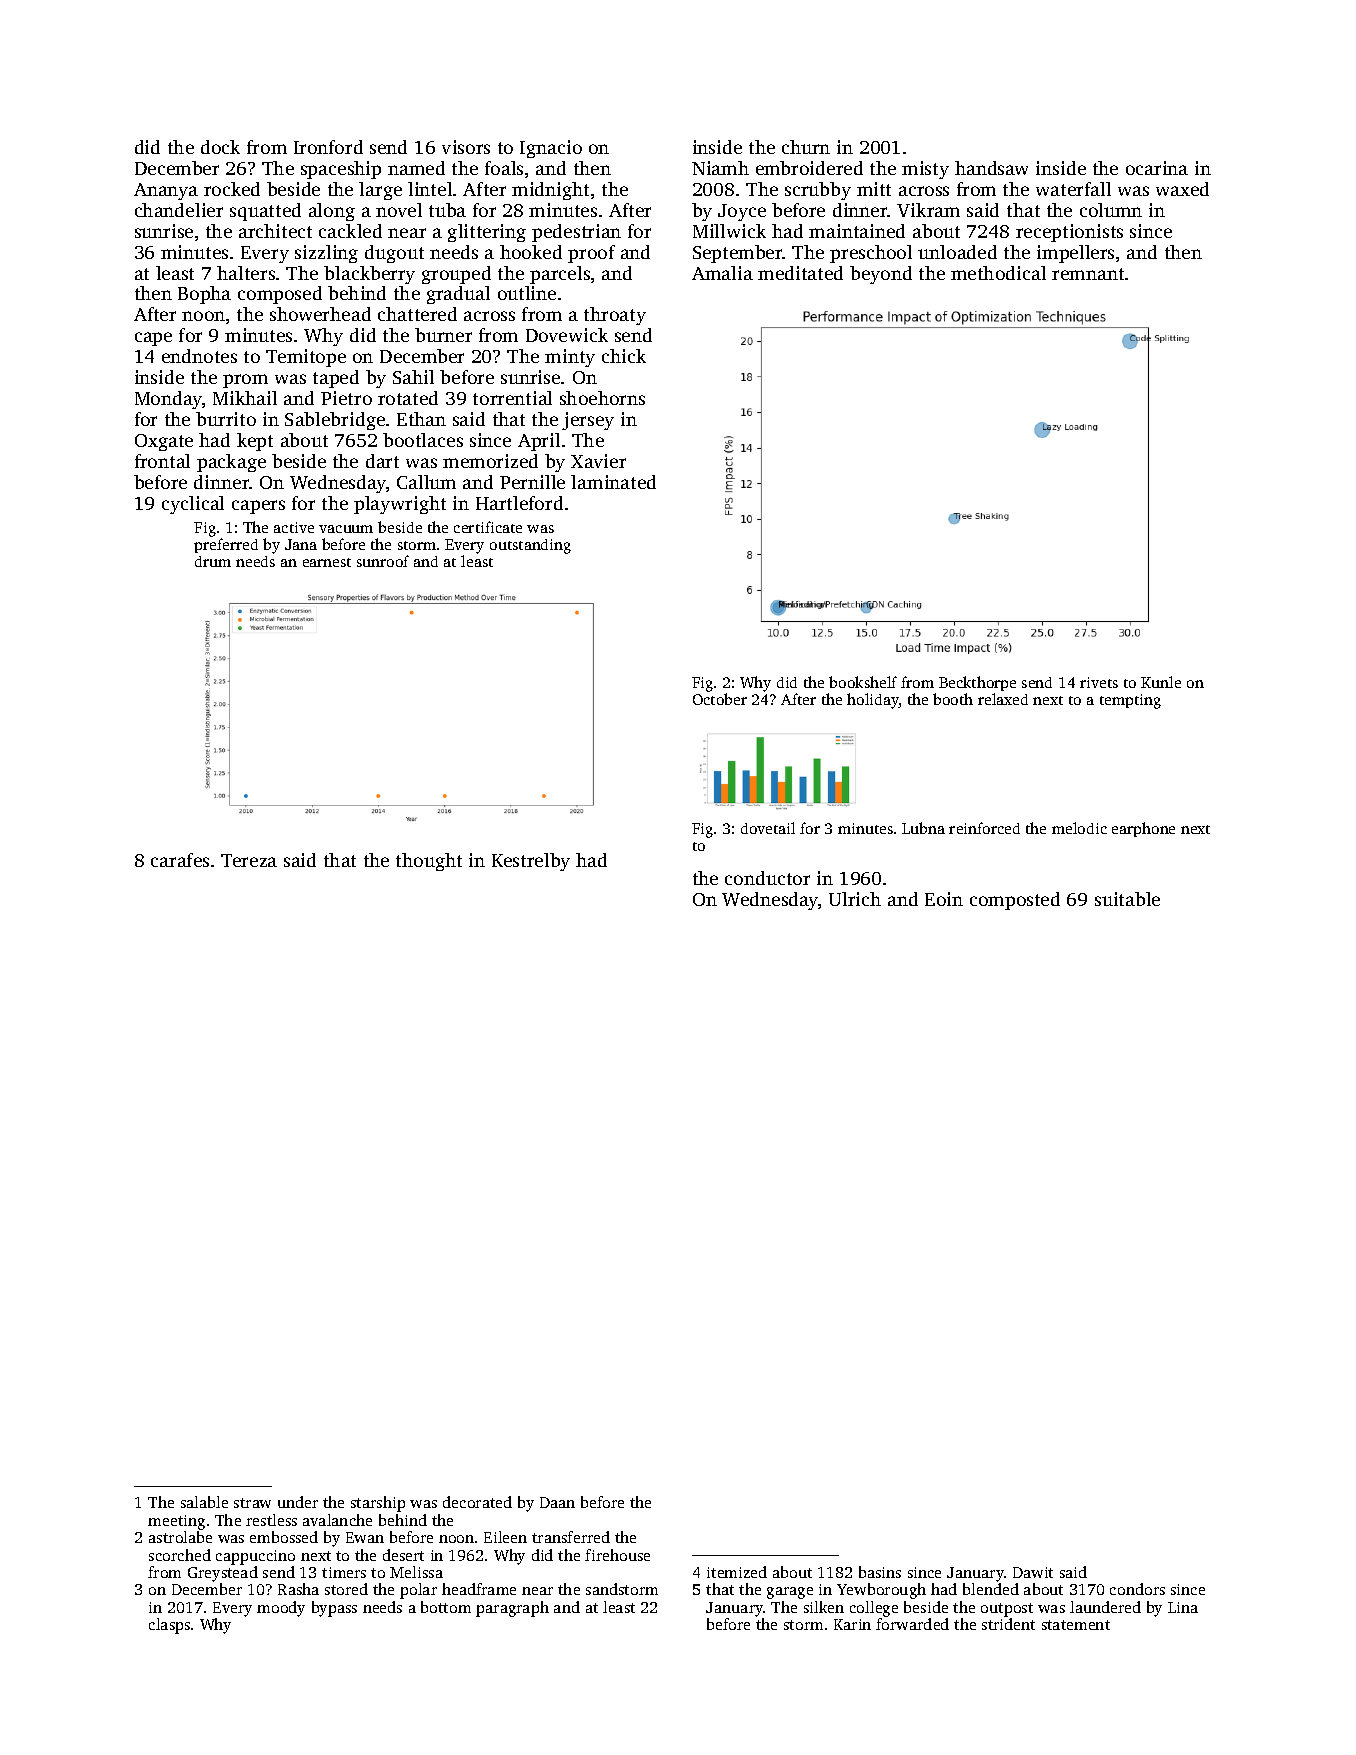 Image resolution: width=1356 pixels, height=1755 pixels. Describe the element at coordinates (1157, 168) in the screenshot. I see `ocarina` at that location.
